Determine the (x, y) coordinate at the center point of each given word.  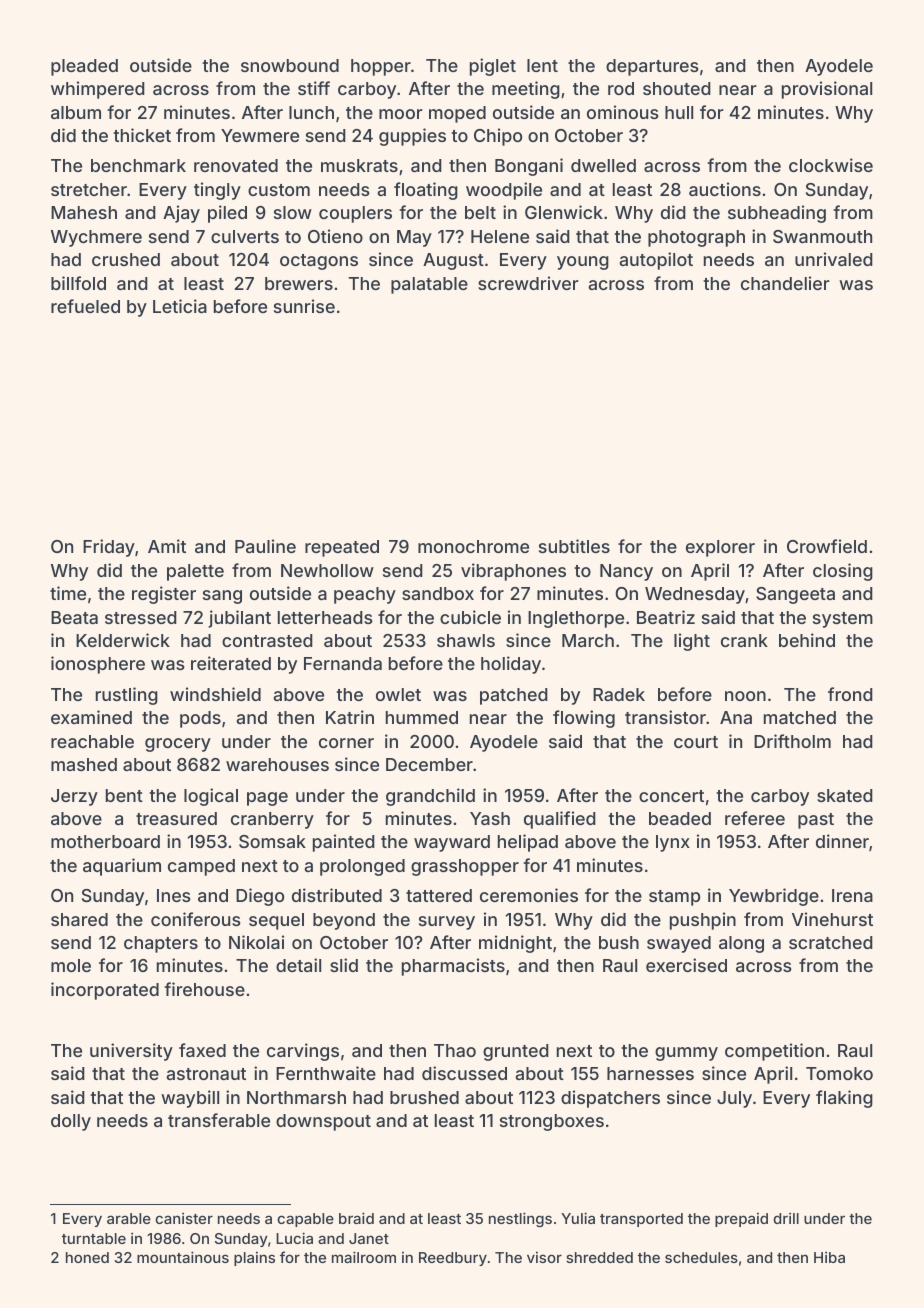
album (76, 112)
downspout (323, 1122)
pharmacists (453, 967)
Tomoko (839, 1073)
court (696, 742)
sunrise (304, 306)
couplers (355, 214)
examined (91, 717)
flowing (584, 719)
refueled (85, 306)
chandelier (785, 283)
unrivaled (834, 259)
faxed (202, 1050)
